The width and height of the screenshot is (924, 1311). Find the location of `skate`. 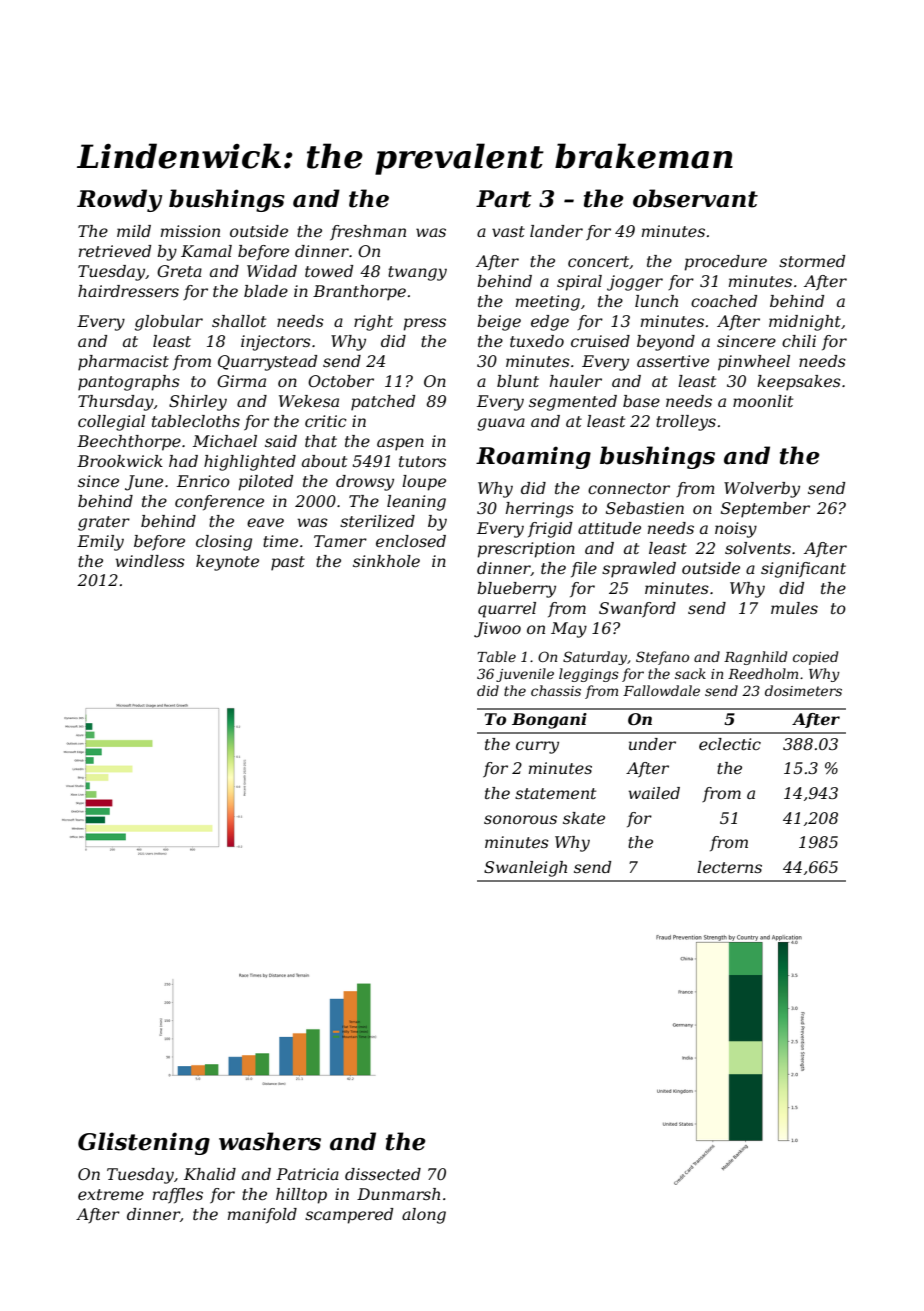

skate is located at coordinates (584, 818).
